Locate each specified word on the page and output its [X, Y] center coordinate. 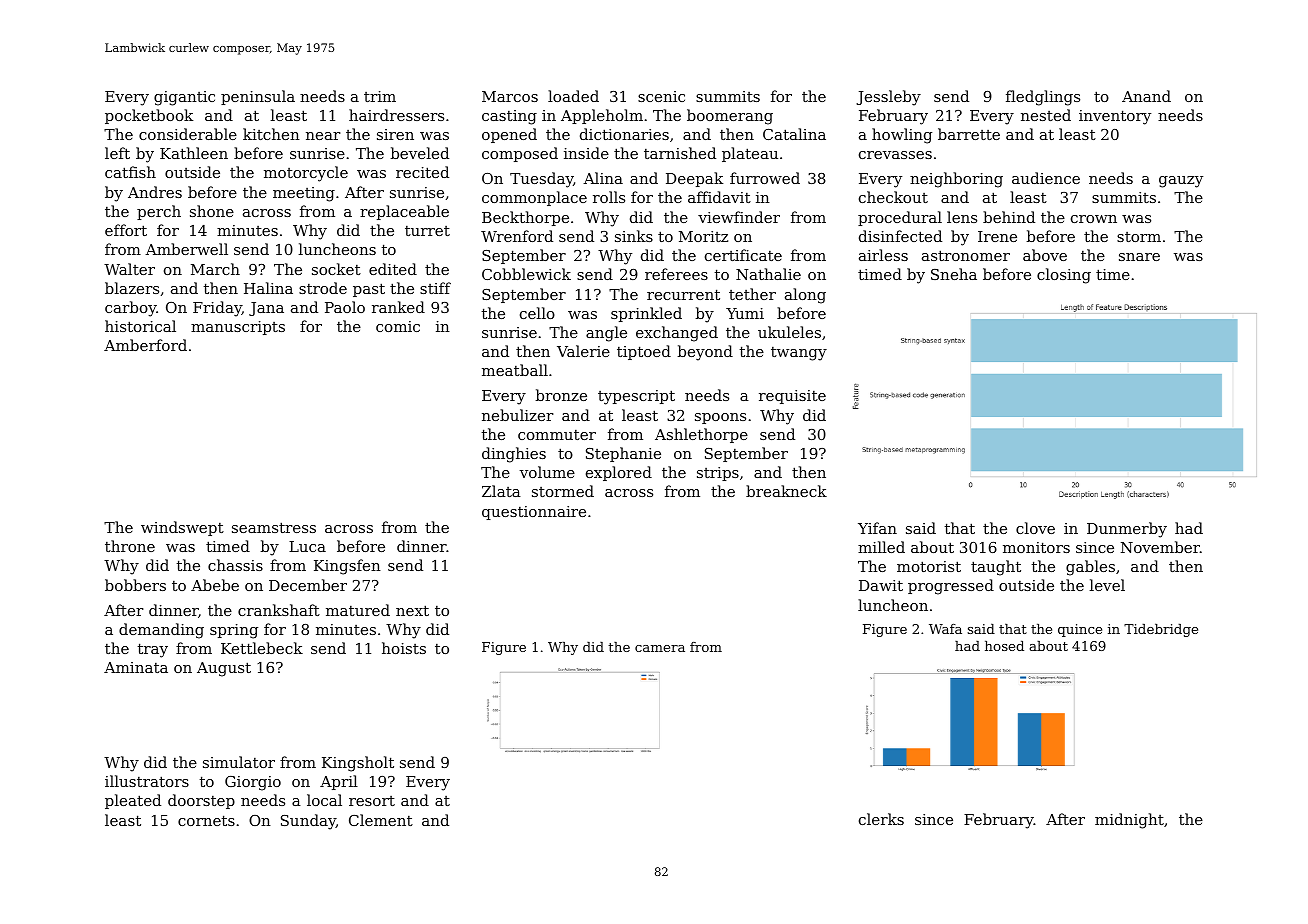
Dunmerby [1127, 530]
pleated [133, 801]
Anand [1146, 96]
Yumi [745, 313]
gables [1090, 568]
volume [547, 472]
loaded [573, 96]
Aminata [136, 667]
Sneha [954, 274]
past [369, 290]
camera [660, 648]
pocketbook [149, 116]
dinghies [514, 455]
